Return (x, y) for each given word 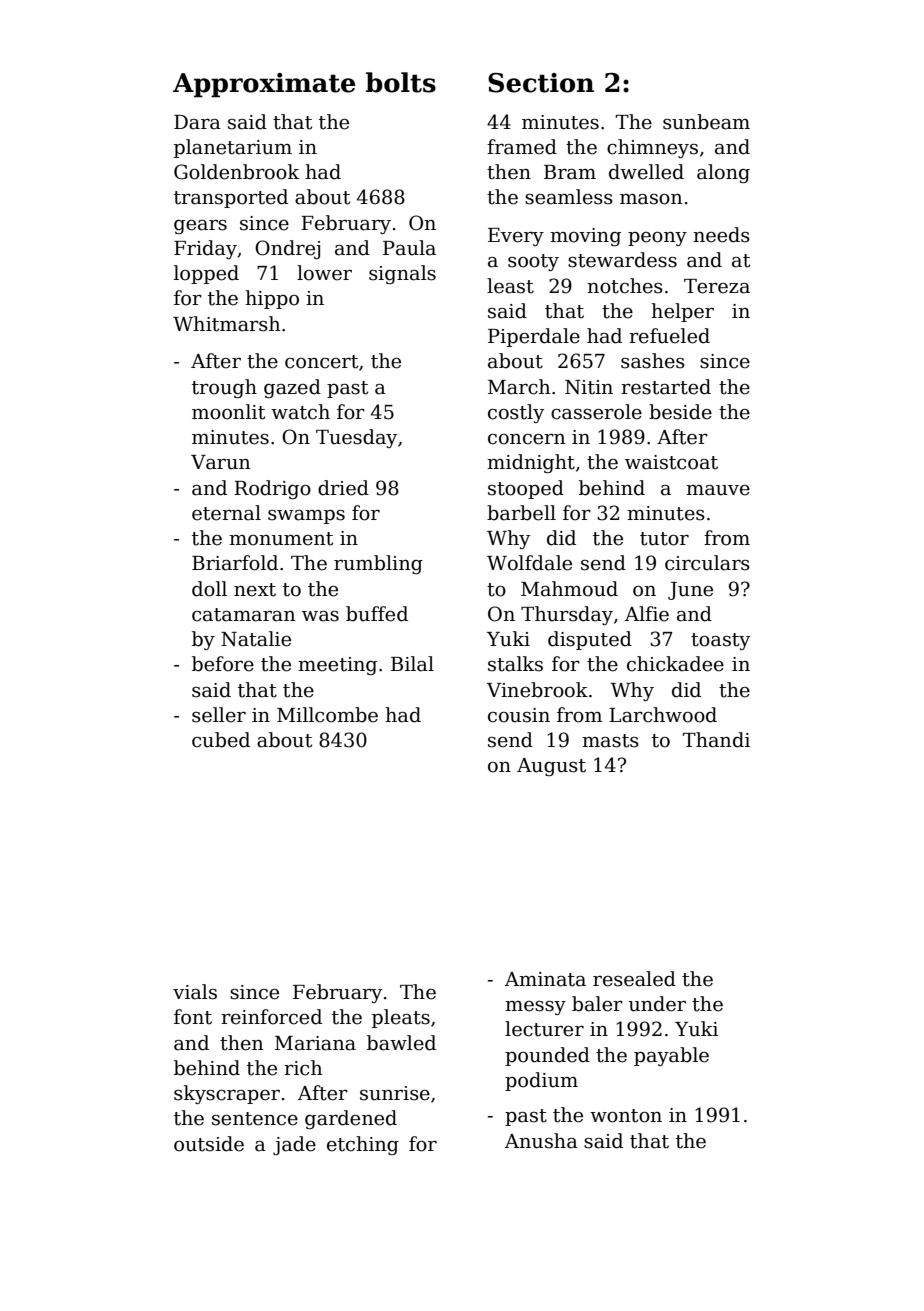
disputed (590, 640)
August (551, 767)
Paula (409, 248)
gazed (292, 388)
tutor (664, 539)
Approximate (264, 85)
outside (209, 1144)
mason (651, 199)
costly (516, 413)
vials (195, 992)
